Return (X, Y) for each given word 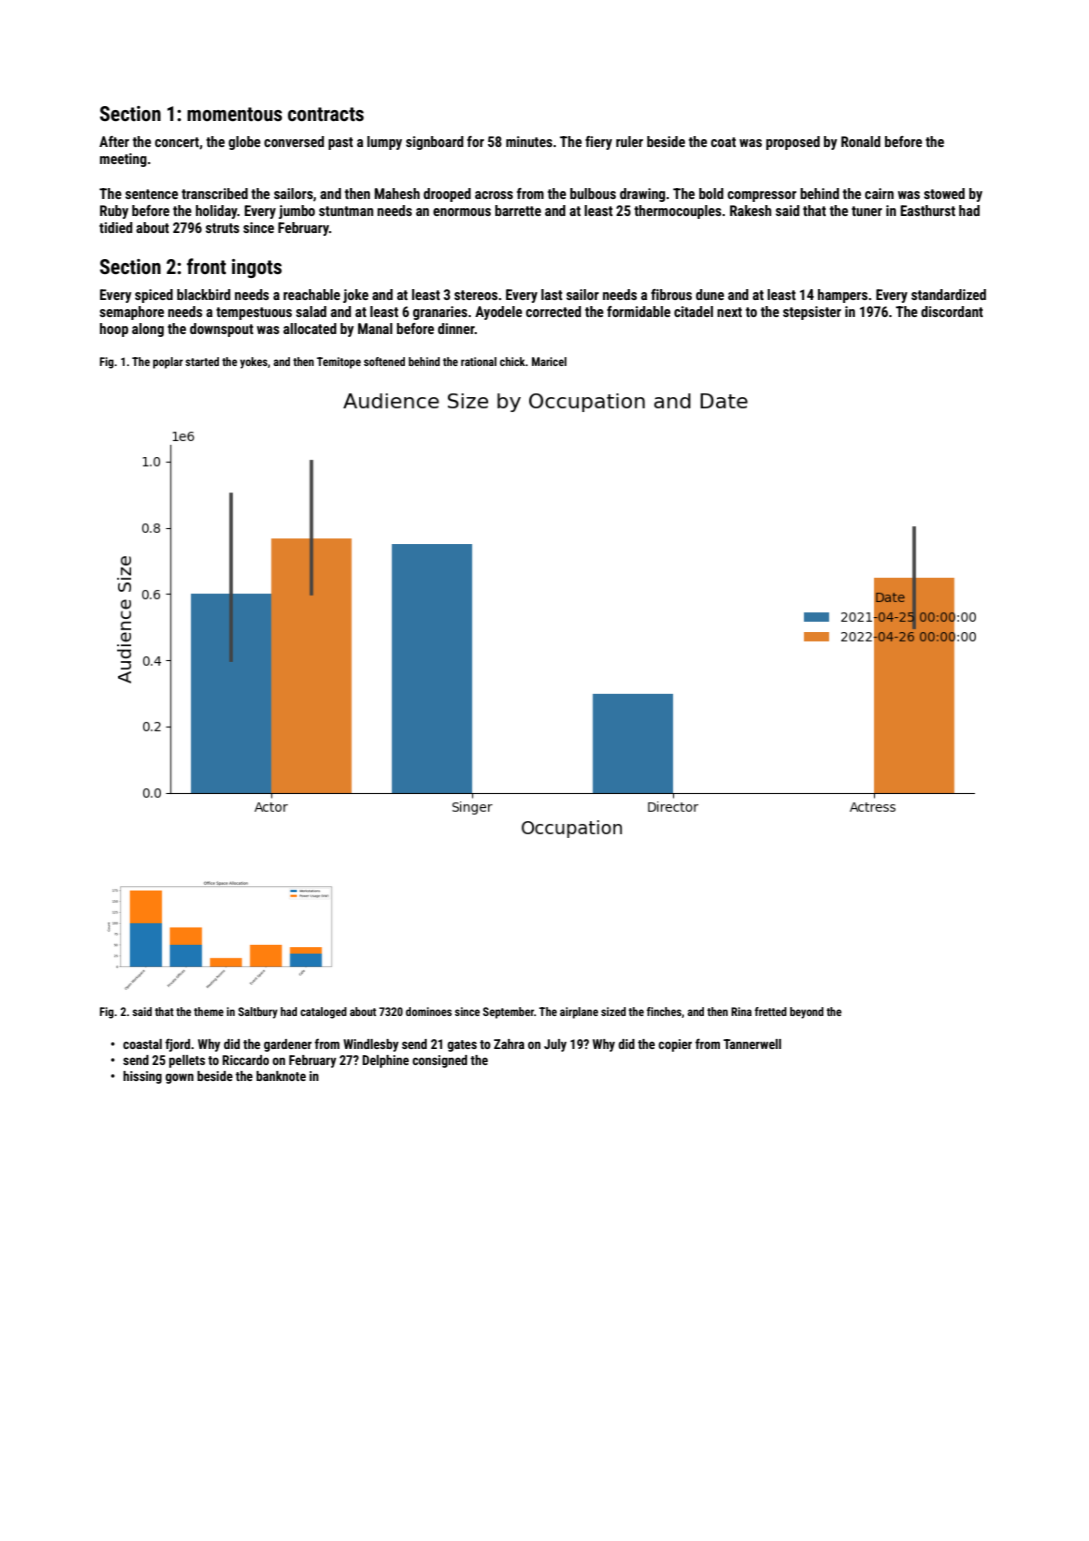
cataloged (323, 1013)
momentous (234, 114)
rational (479, 361)
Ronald (861, 141)
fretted (771, 1011)
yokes (254, 363)
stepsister (812, 313)
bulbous (593, 193)
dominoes (429, 1011)
